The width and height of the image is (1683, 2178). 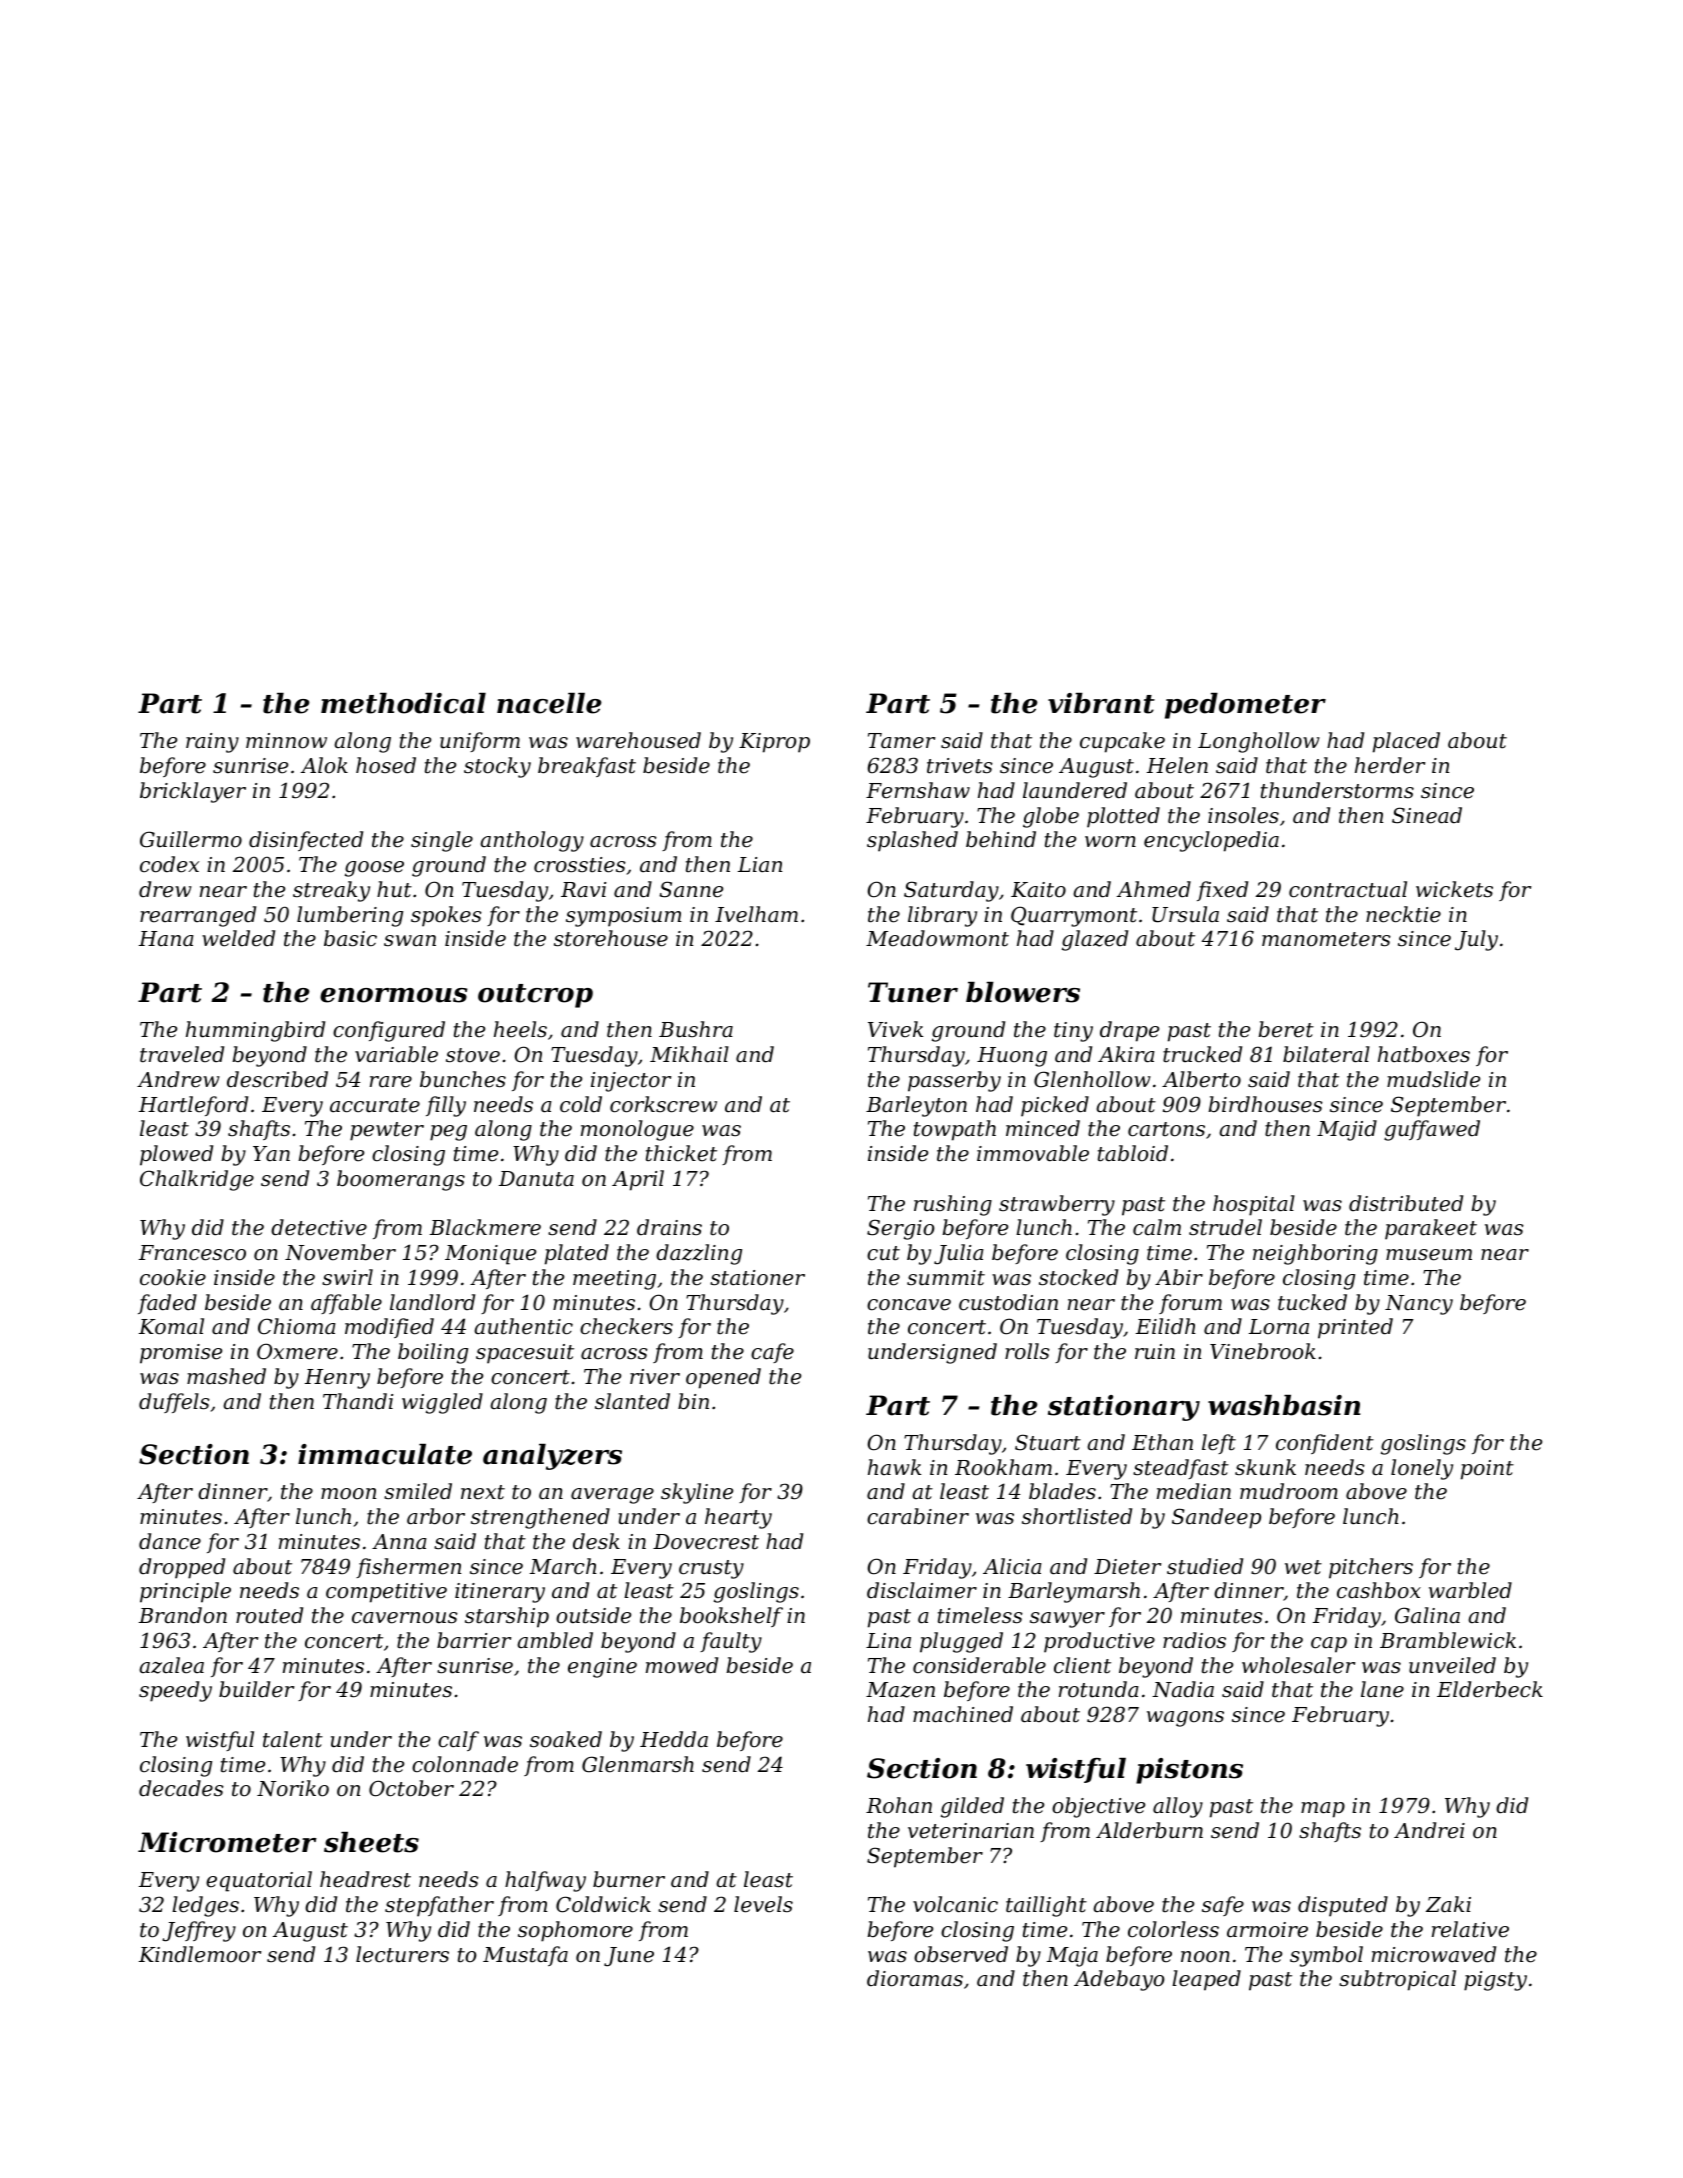 What do you see at coordinates (306, 841) in the image?
I see `disinfected` at bounding box center [306, 841].
